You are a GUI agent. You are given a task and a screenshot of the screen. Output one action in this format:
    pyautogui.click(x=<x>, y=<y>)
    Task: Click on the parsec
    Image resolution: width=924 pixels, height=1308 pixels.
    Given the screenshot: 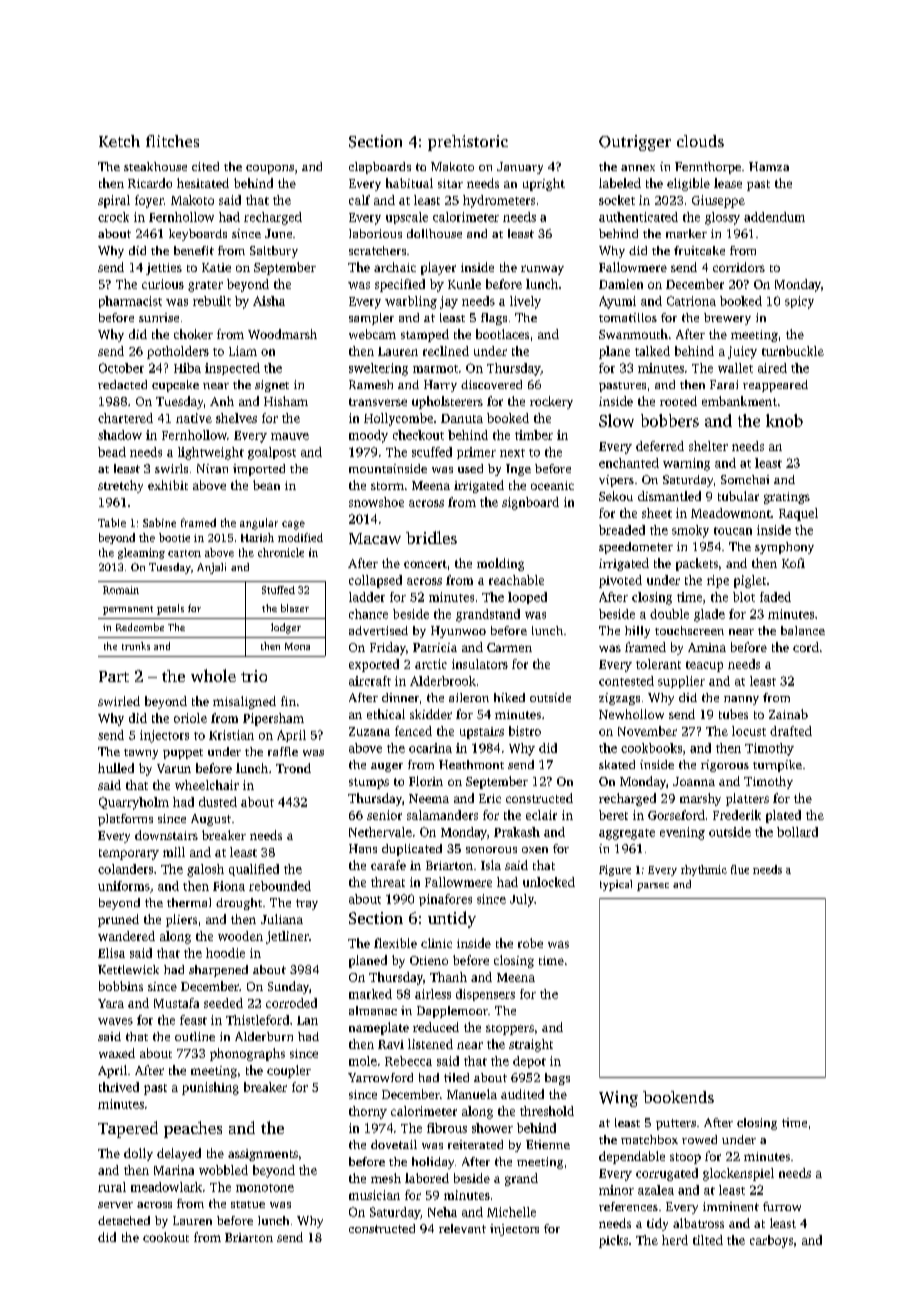 What is the action you would take?
    pyautogui.click(x=653, y=887)
